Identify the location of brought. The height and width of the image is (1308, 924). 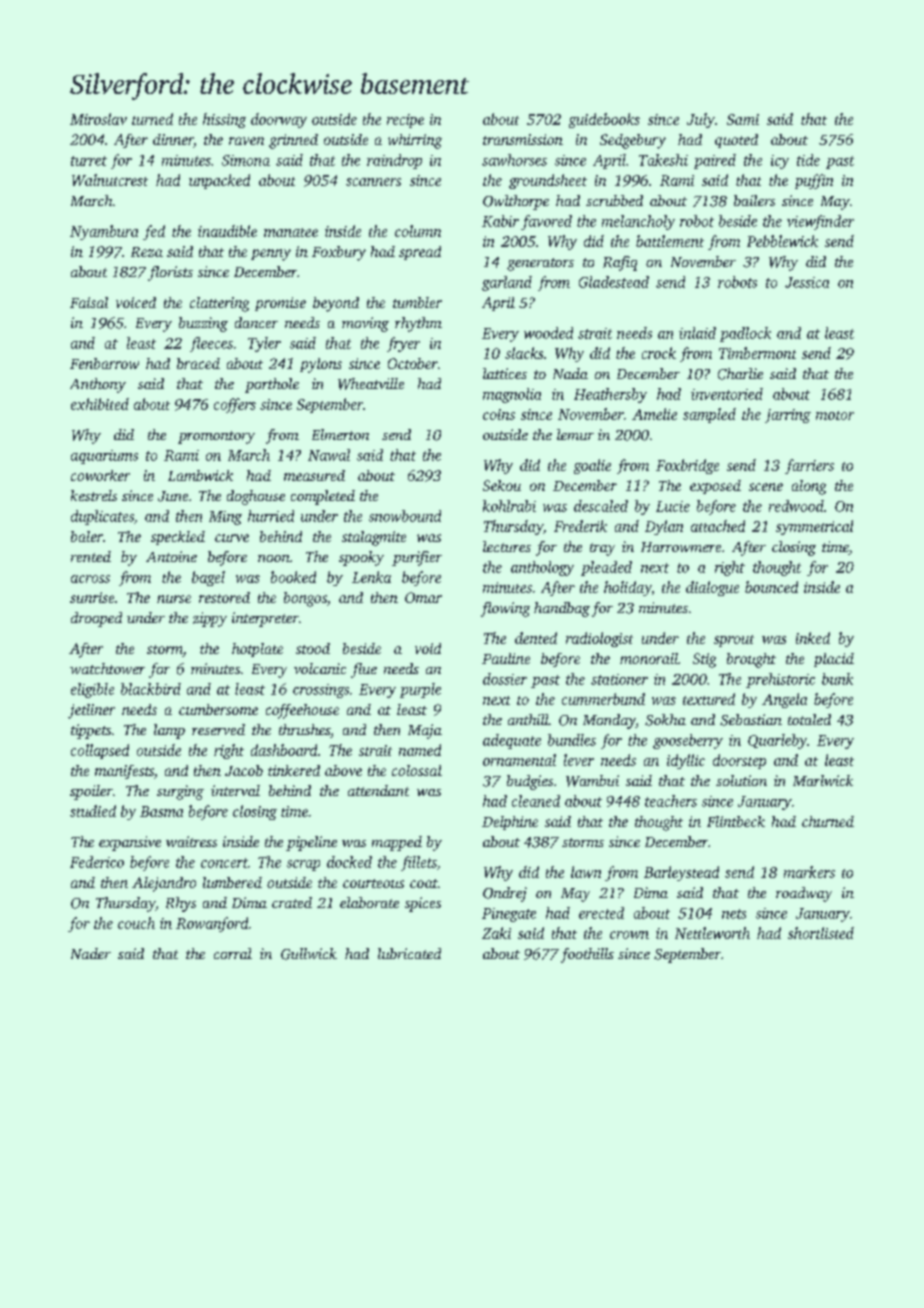
(751, 660).
